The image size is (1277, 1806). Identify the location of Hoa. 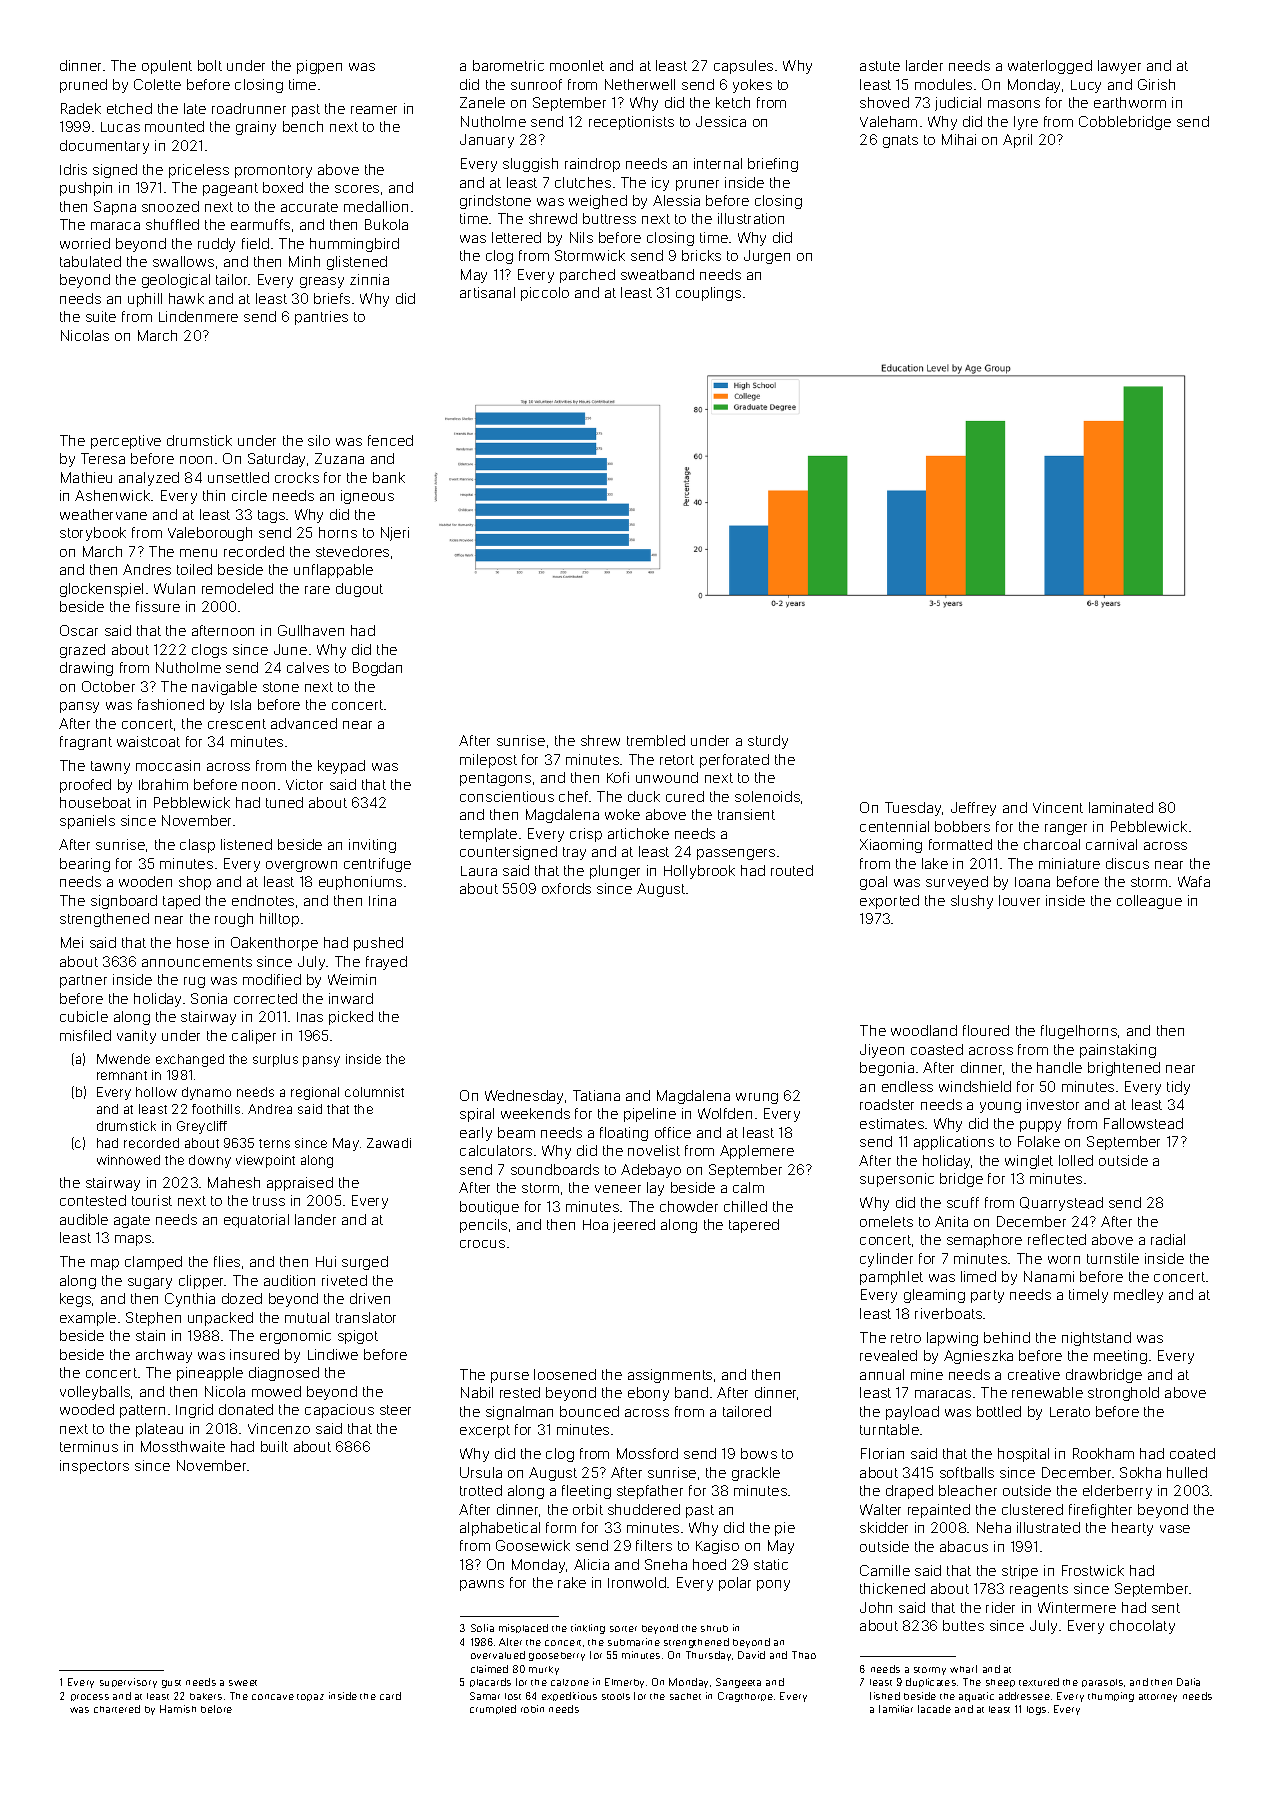
(595, 1224).
